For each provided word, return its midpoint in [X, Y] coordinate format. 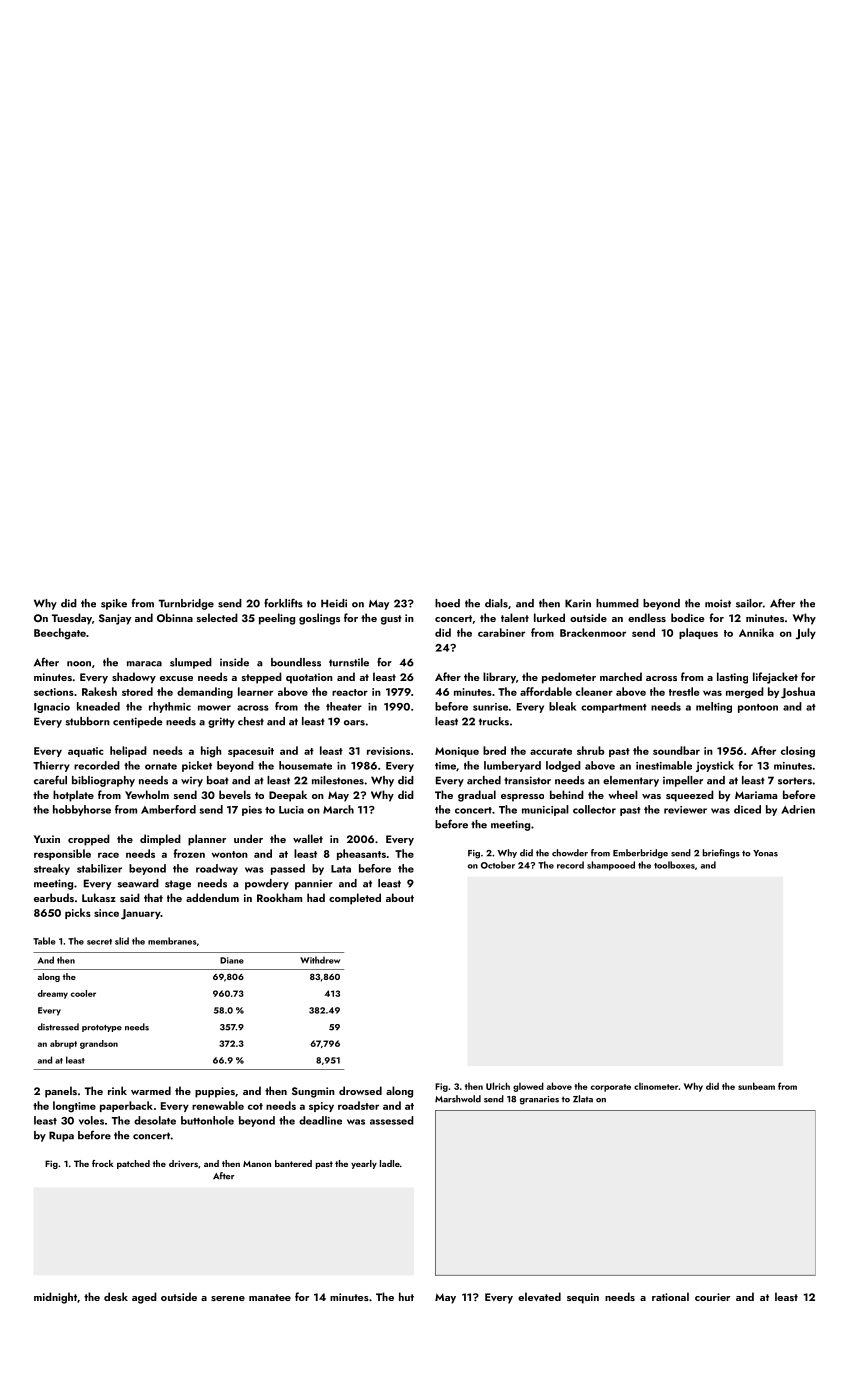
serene [228, 1298]
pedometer [569, 678]
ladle [390, 1163]
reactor [350, 692]
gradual [477, 796]
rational [670, 1296]
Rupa [61, 1136]
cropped [89, 840]
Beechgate [60, 634]
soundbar [676, 750]
